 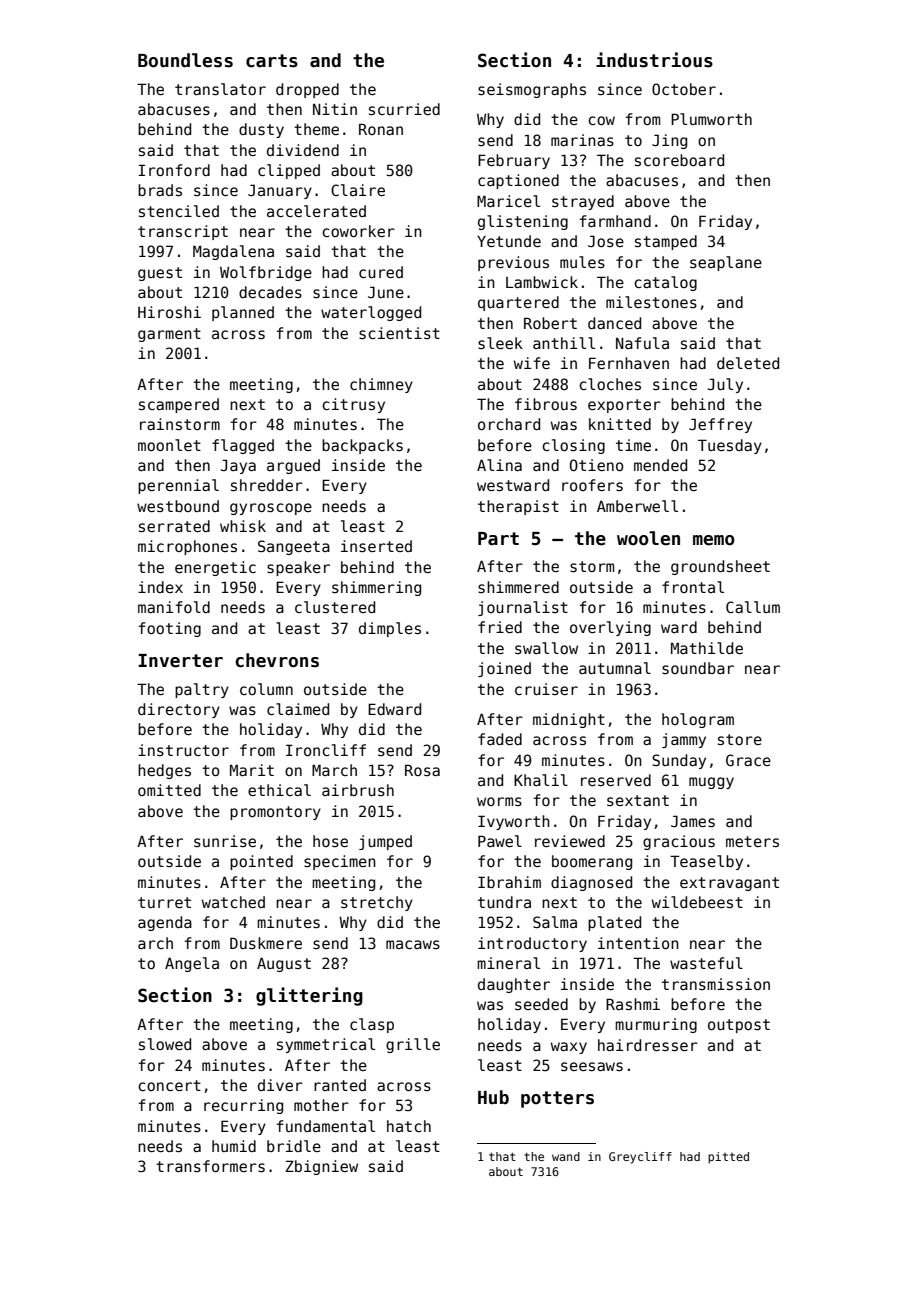 What do you see at coordinates (381, 272) in the screenshot?
I see `cured` at bounding box center [381, 272].
